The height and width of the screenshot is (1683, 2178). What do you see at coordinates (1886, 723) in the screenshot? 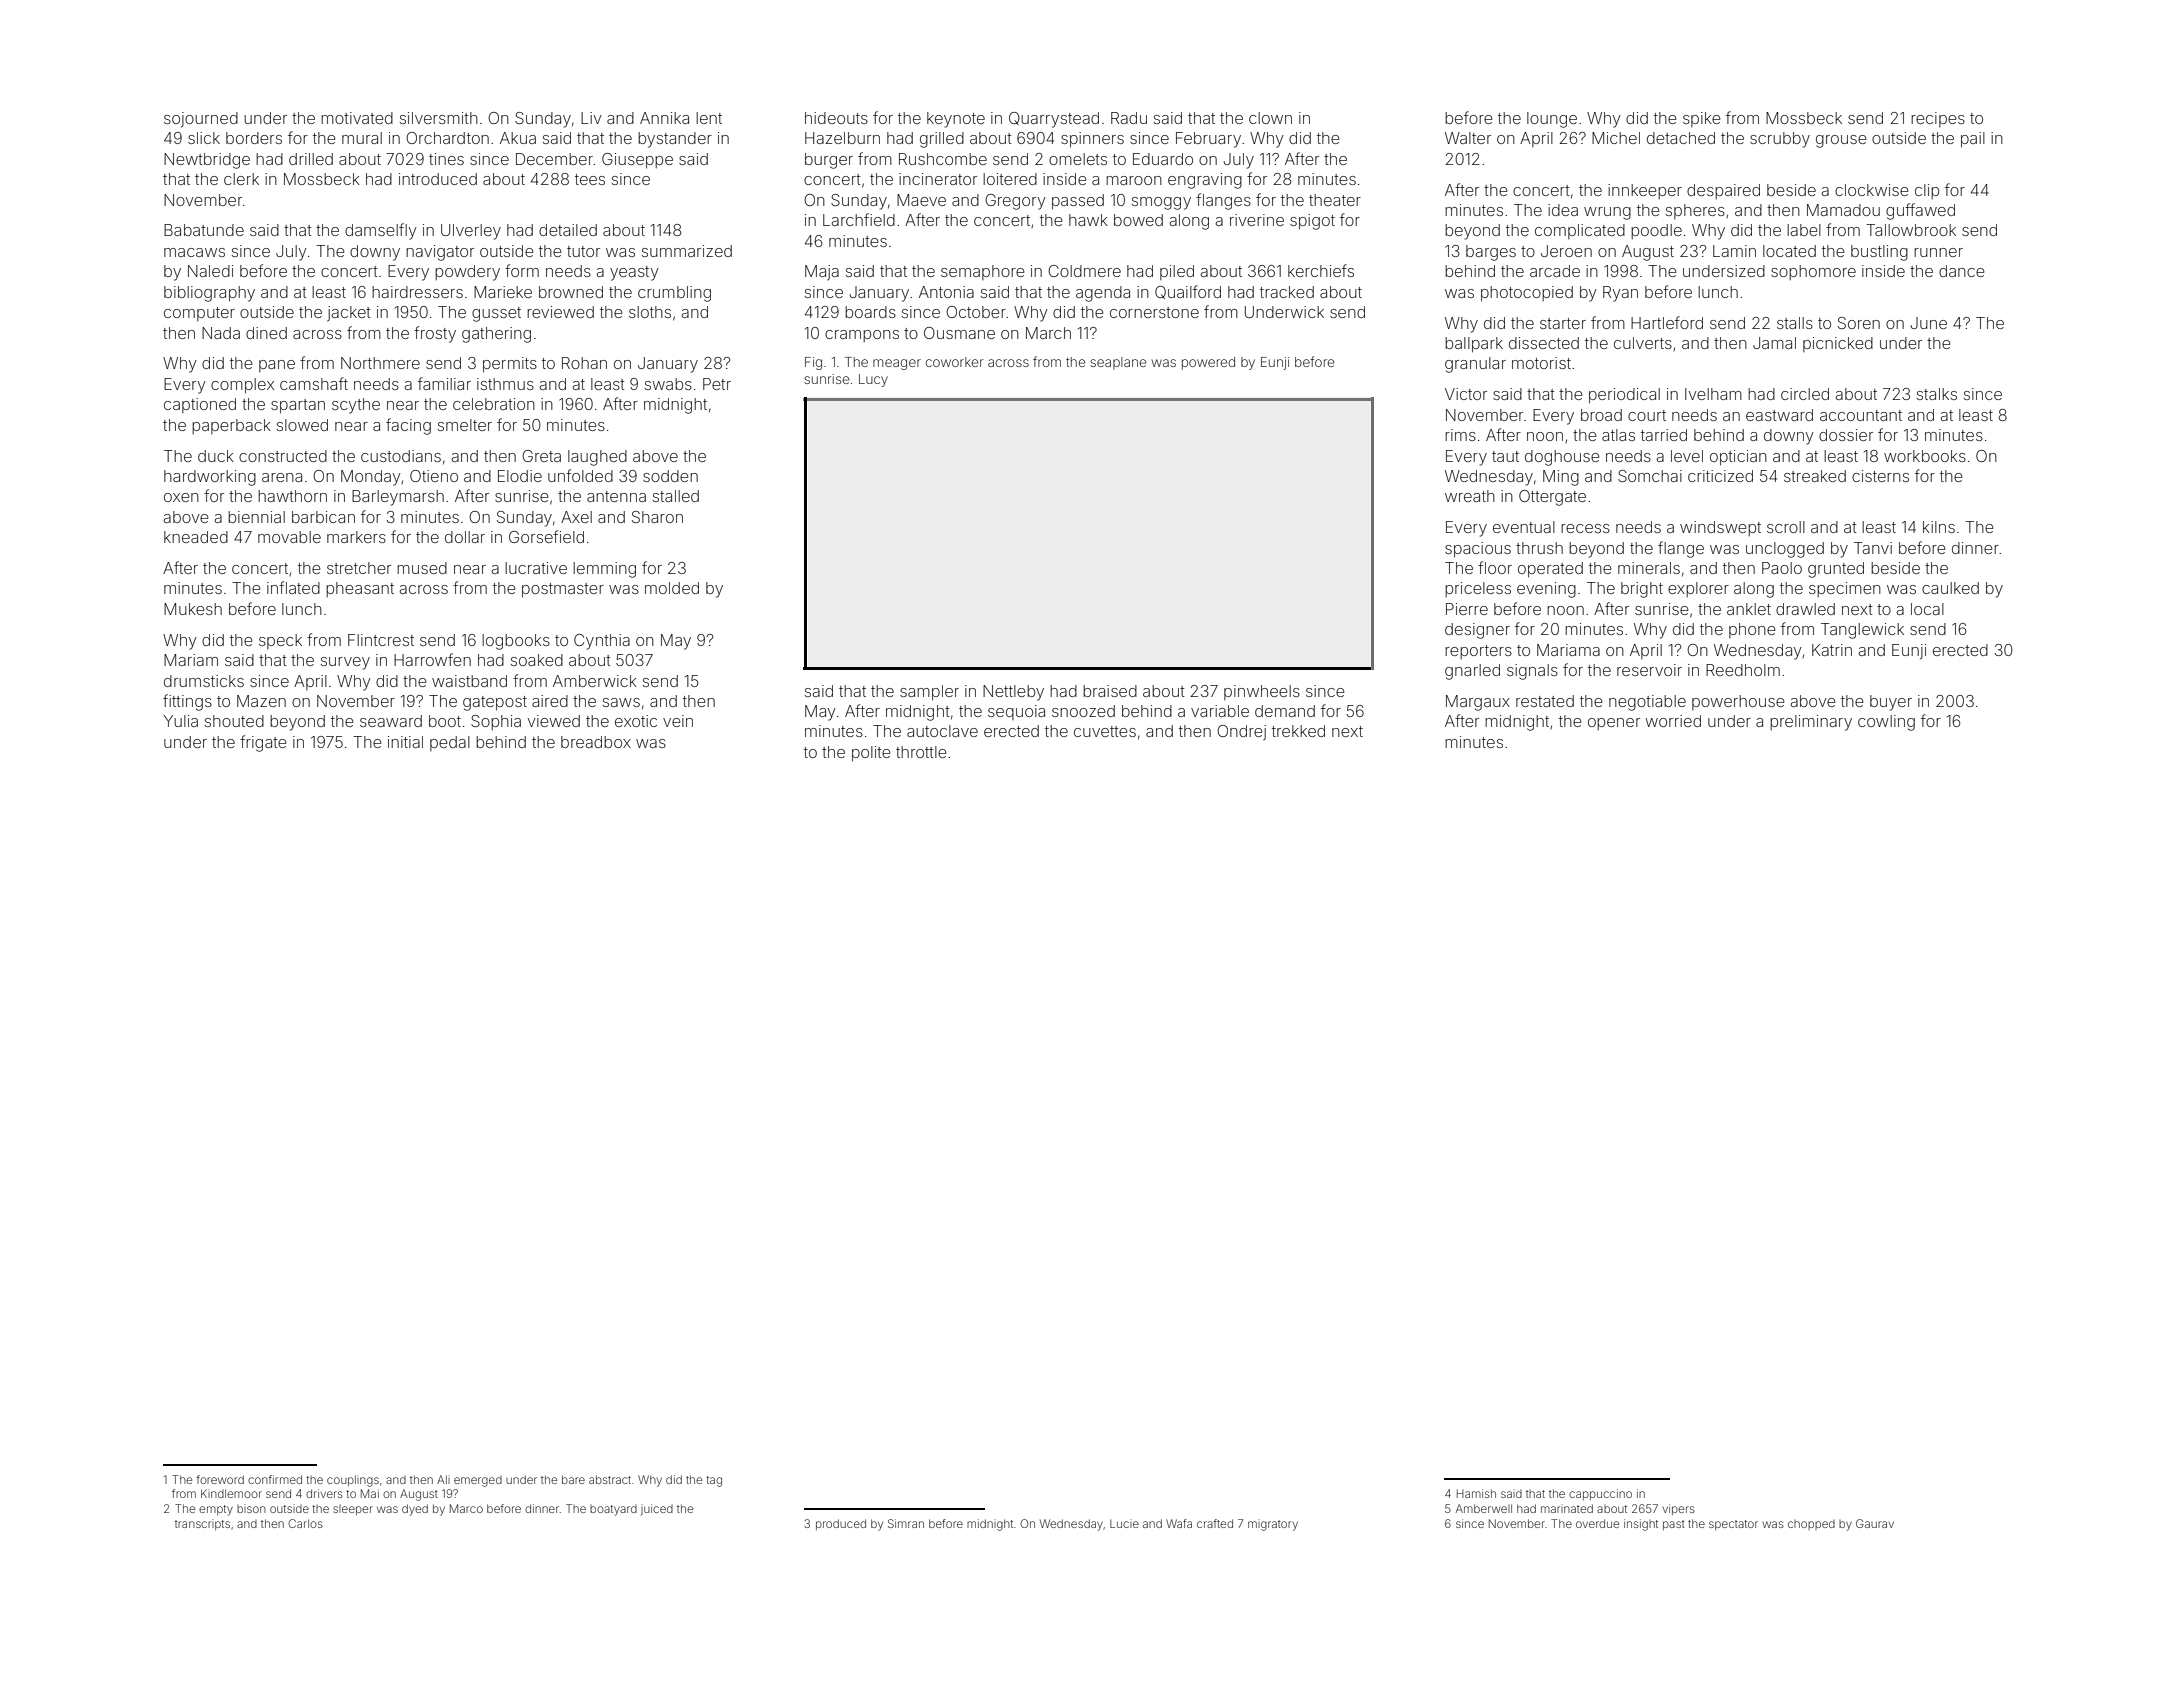
I see `cowling` at bounding box center [1886, 723].
